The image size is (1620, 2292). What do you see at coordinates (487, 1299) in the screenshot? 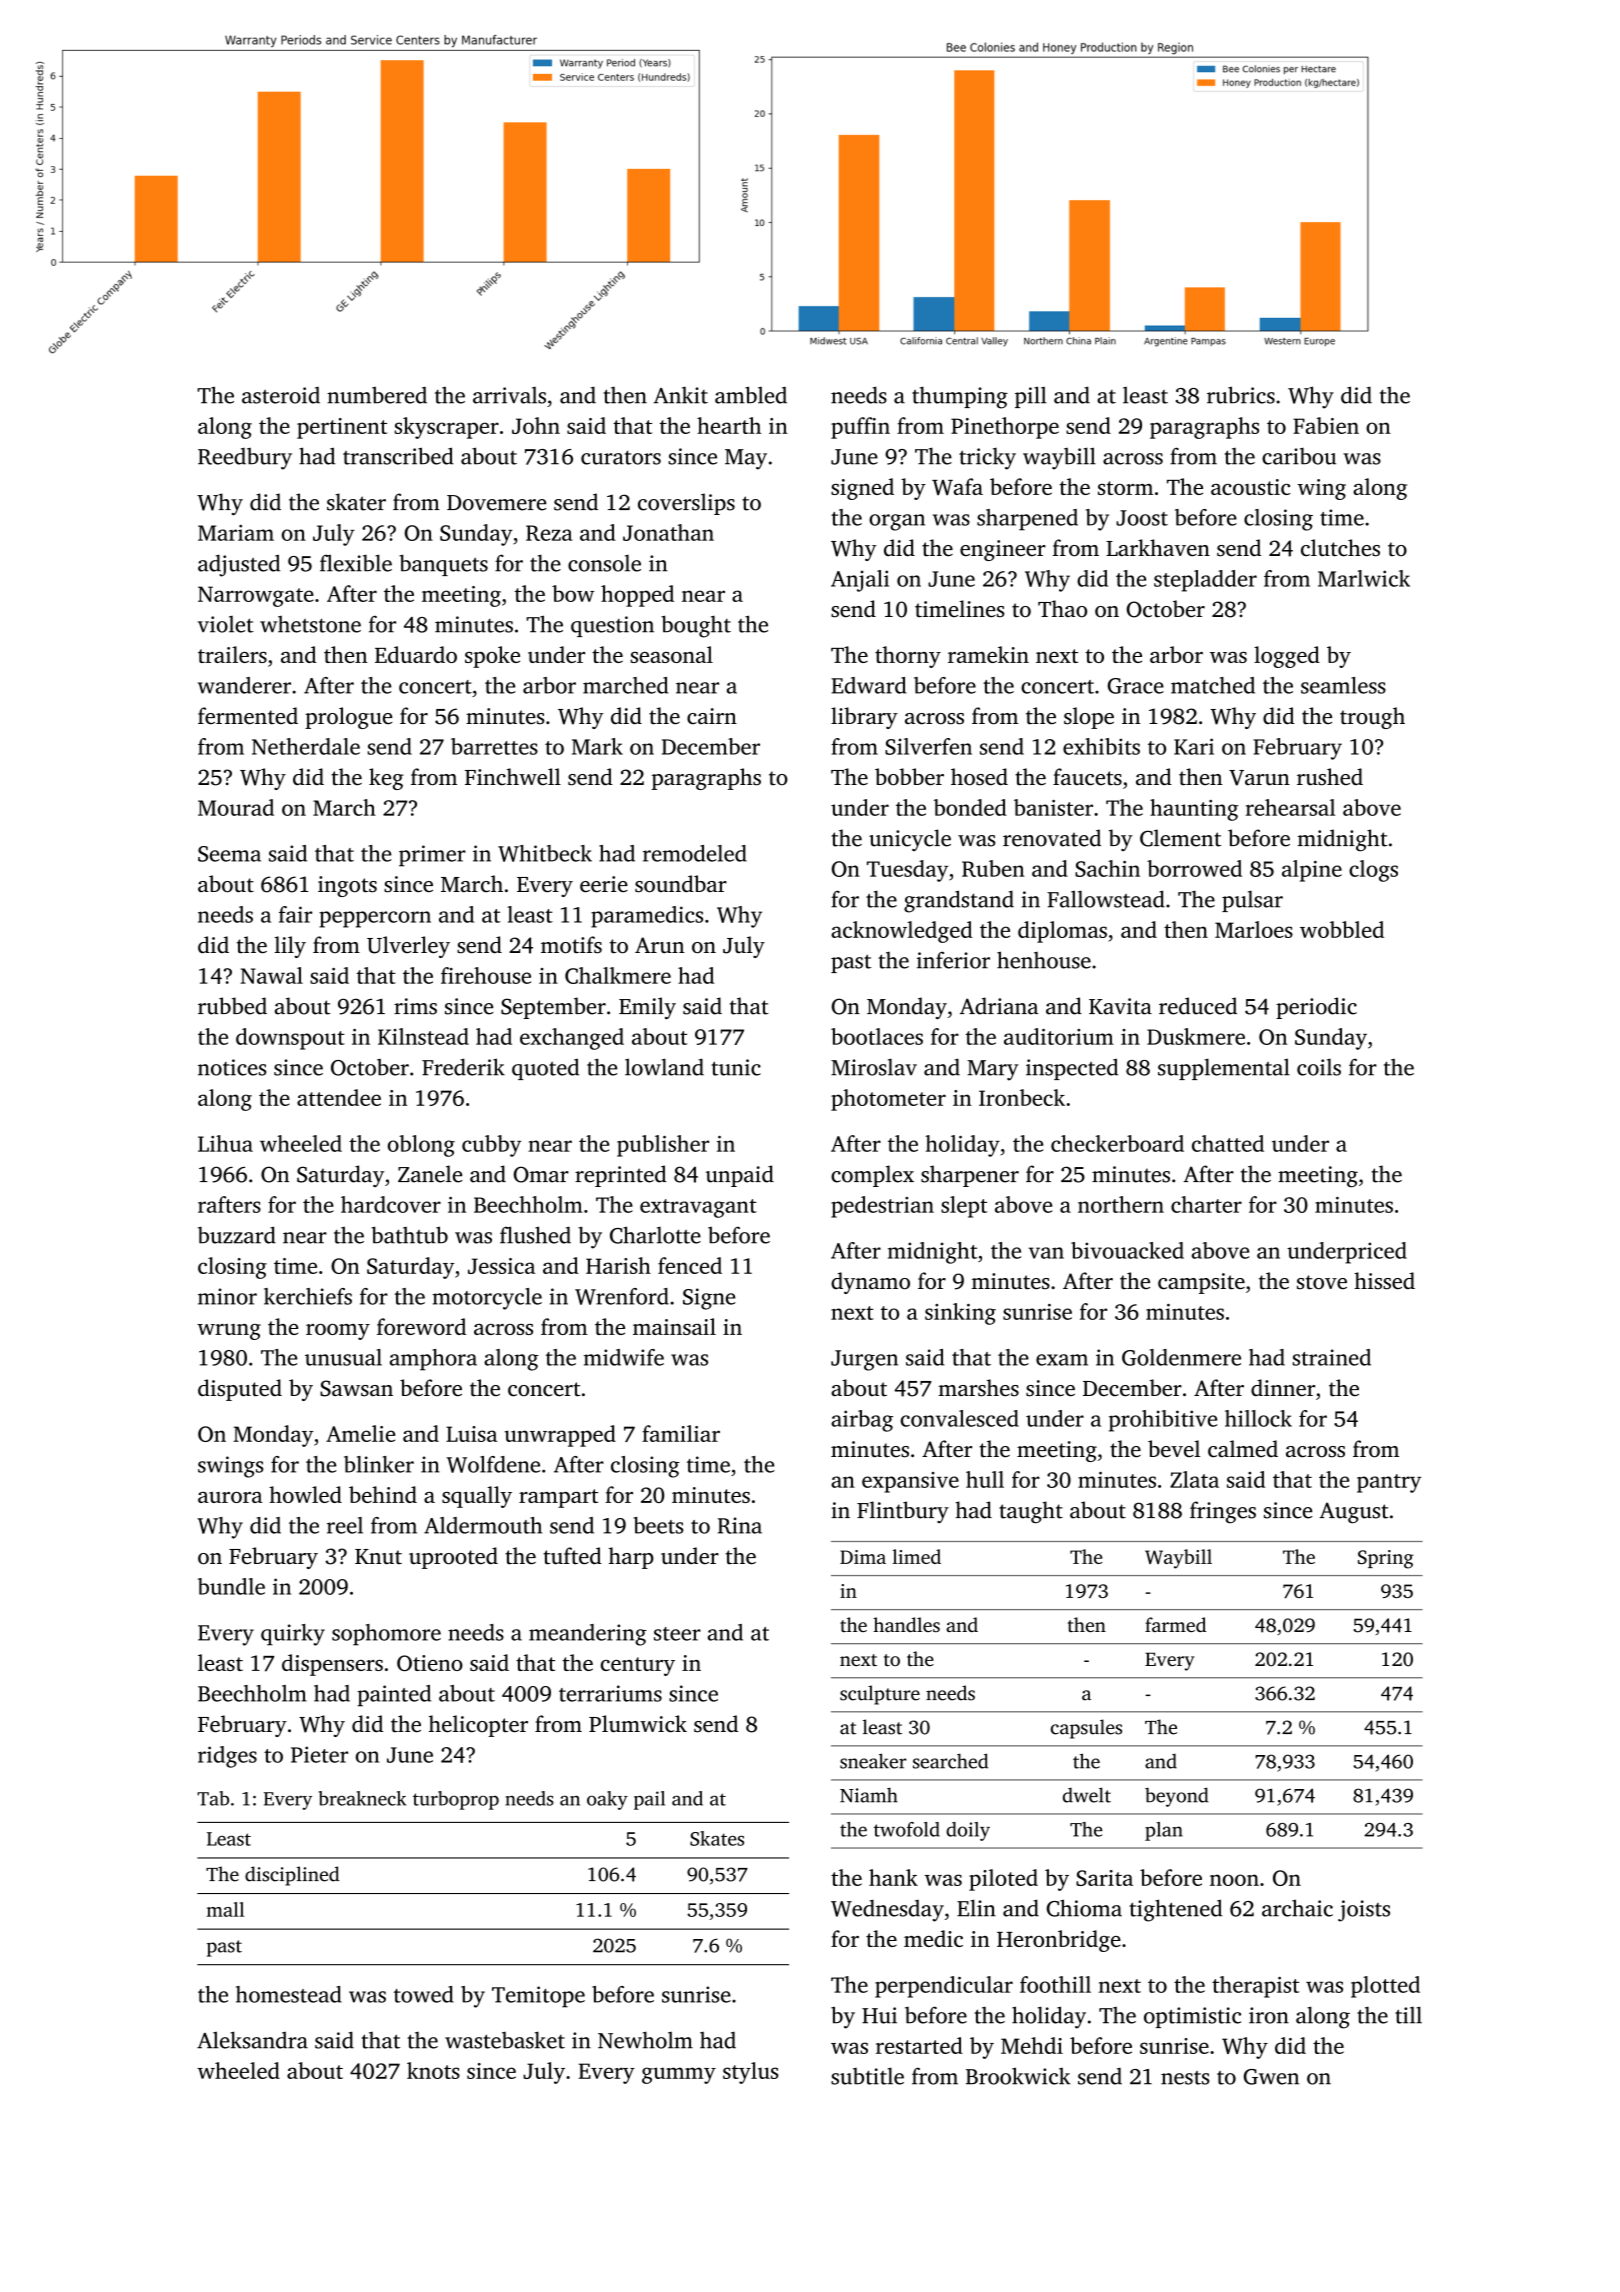
I see `motorcycle` at bounding box center [487, 1299].
